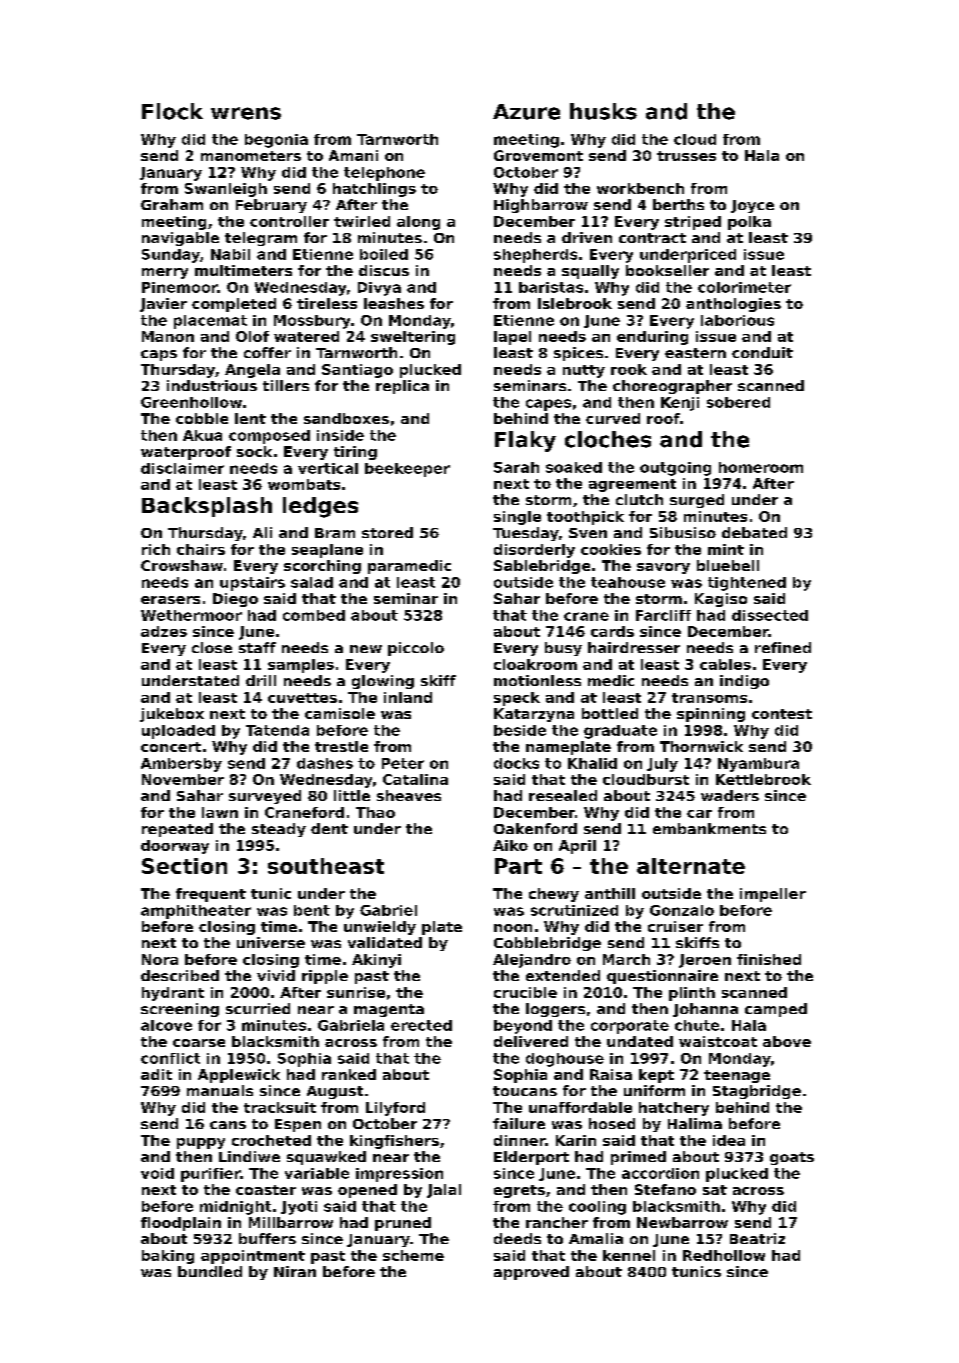  I want to click on Section, so click(184, 866).
